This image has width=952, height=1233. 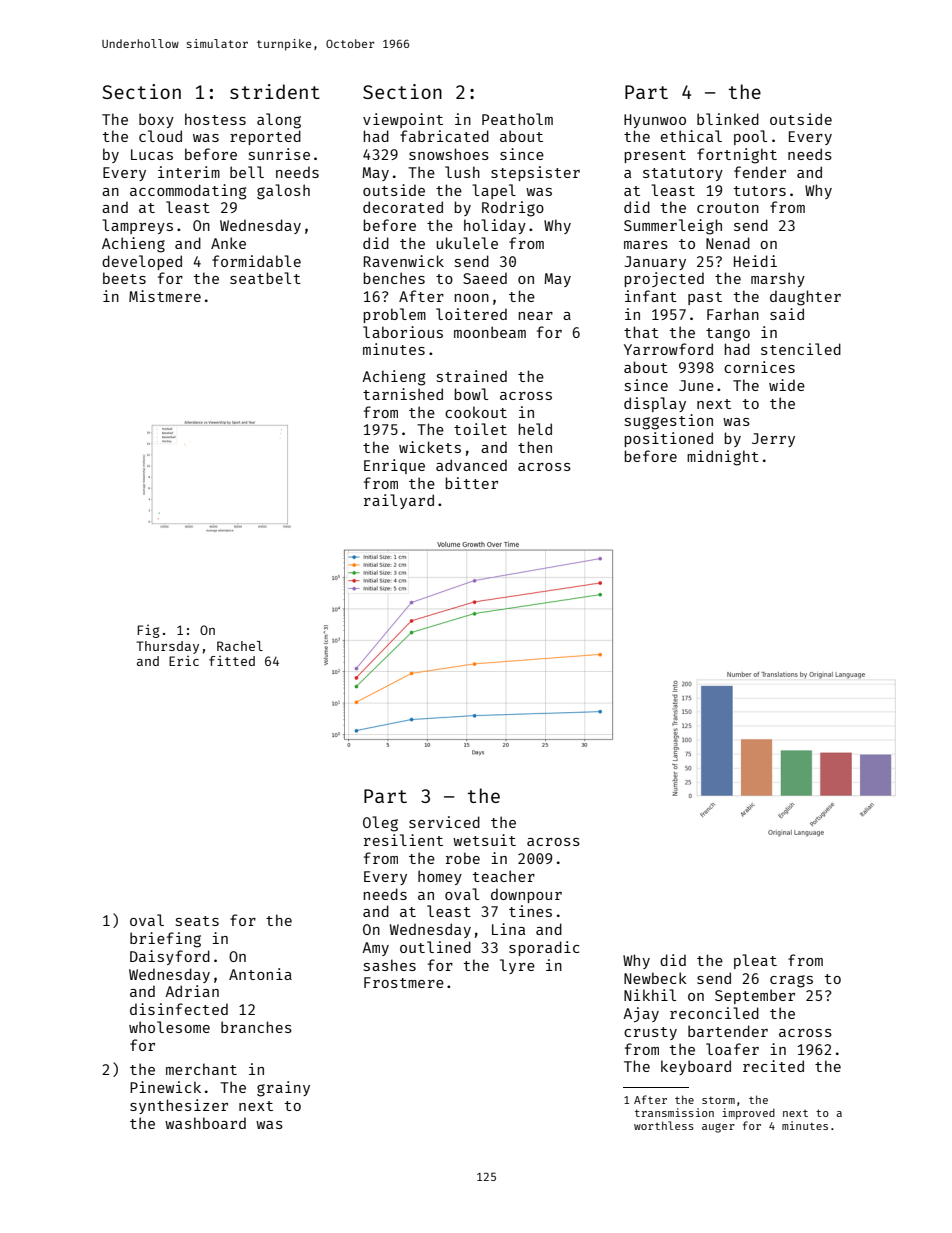 What do you see at coordinates (723, 458) in the image?
I see `midnight` at bounding box center [723, 458].
